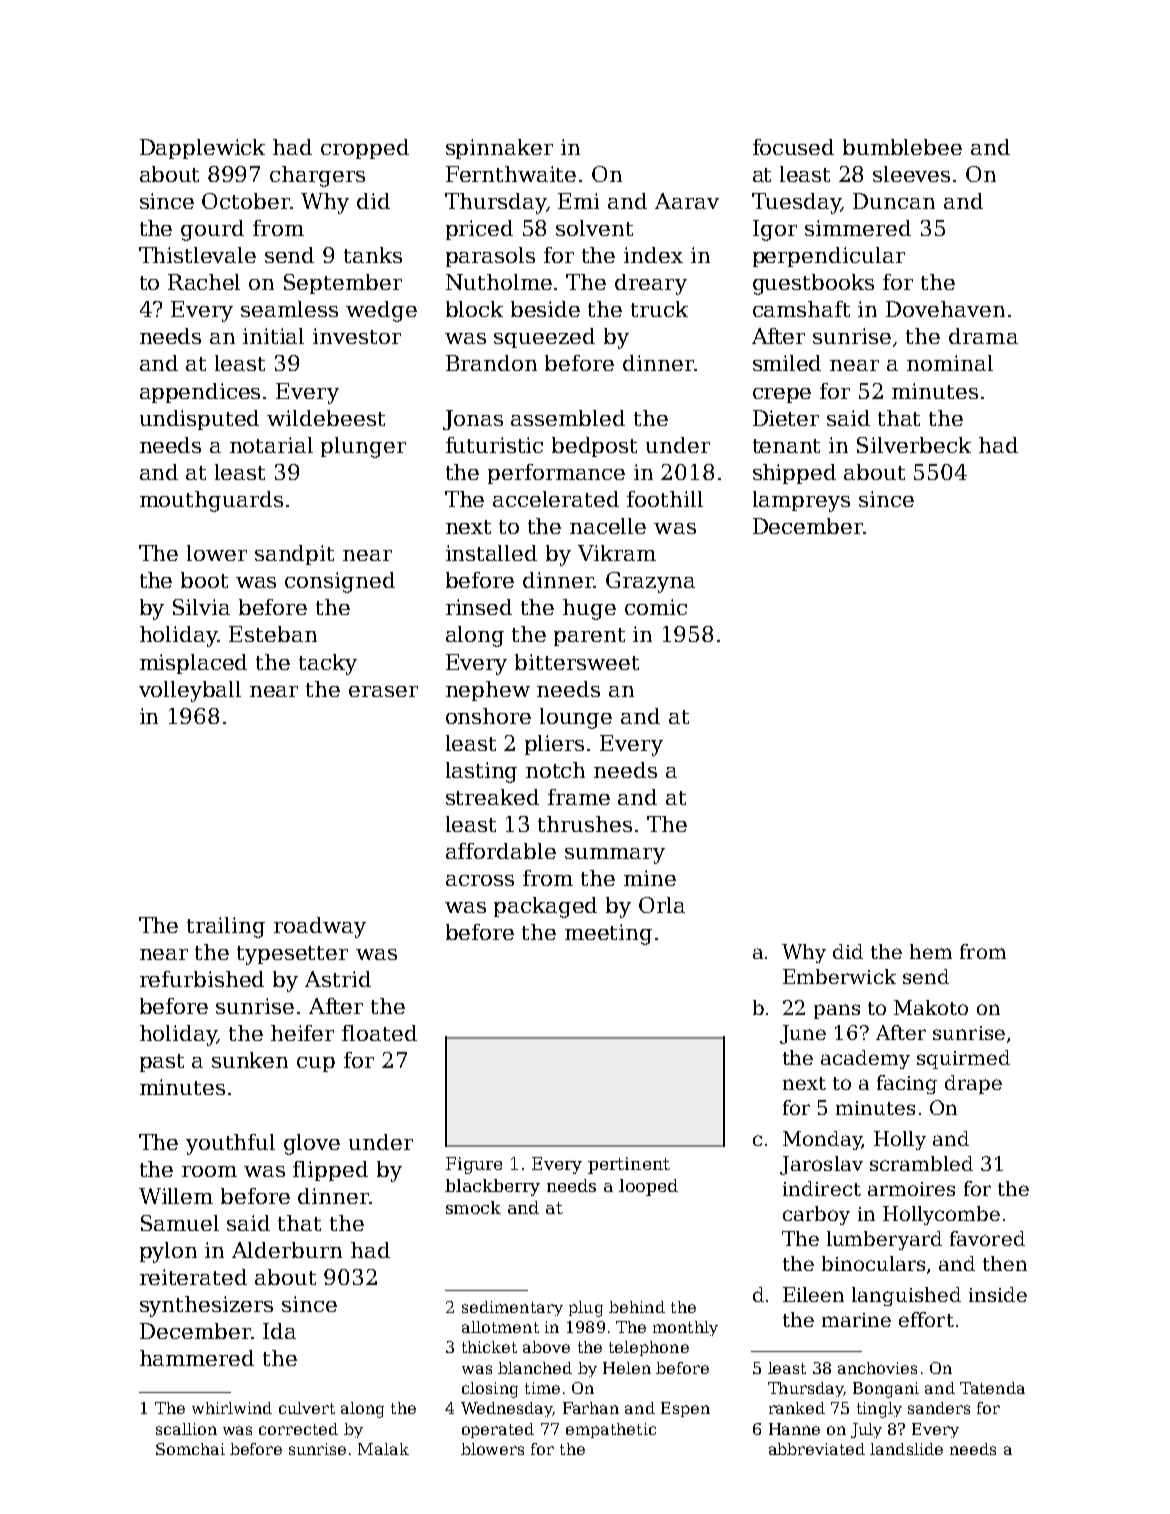 The height and width of the image is (1514, 1170). I want to click on corrected, so click(298, 1429).
